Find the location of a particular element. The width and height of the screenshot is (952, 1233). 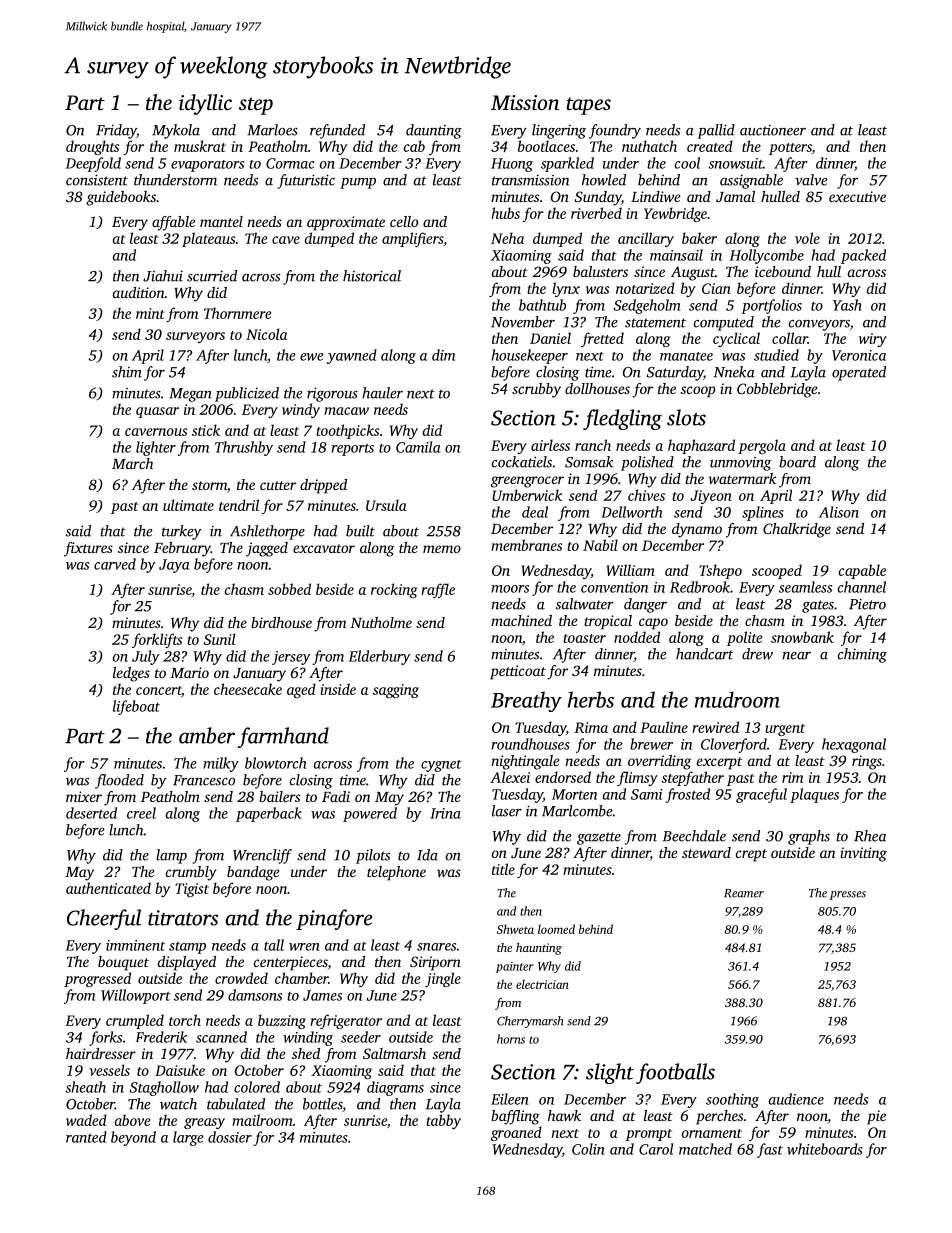

Huong is located at coordinates (512, 165).
